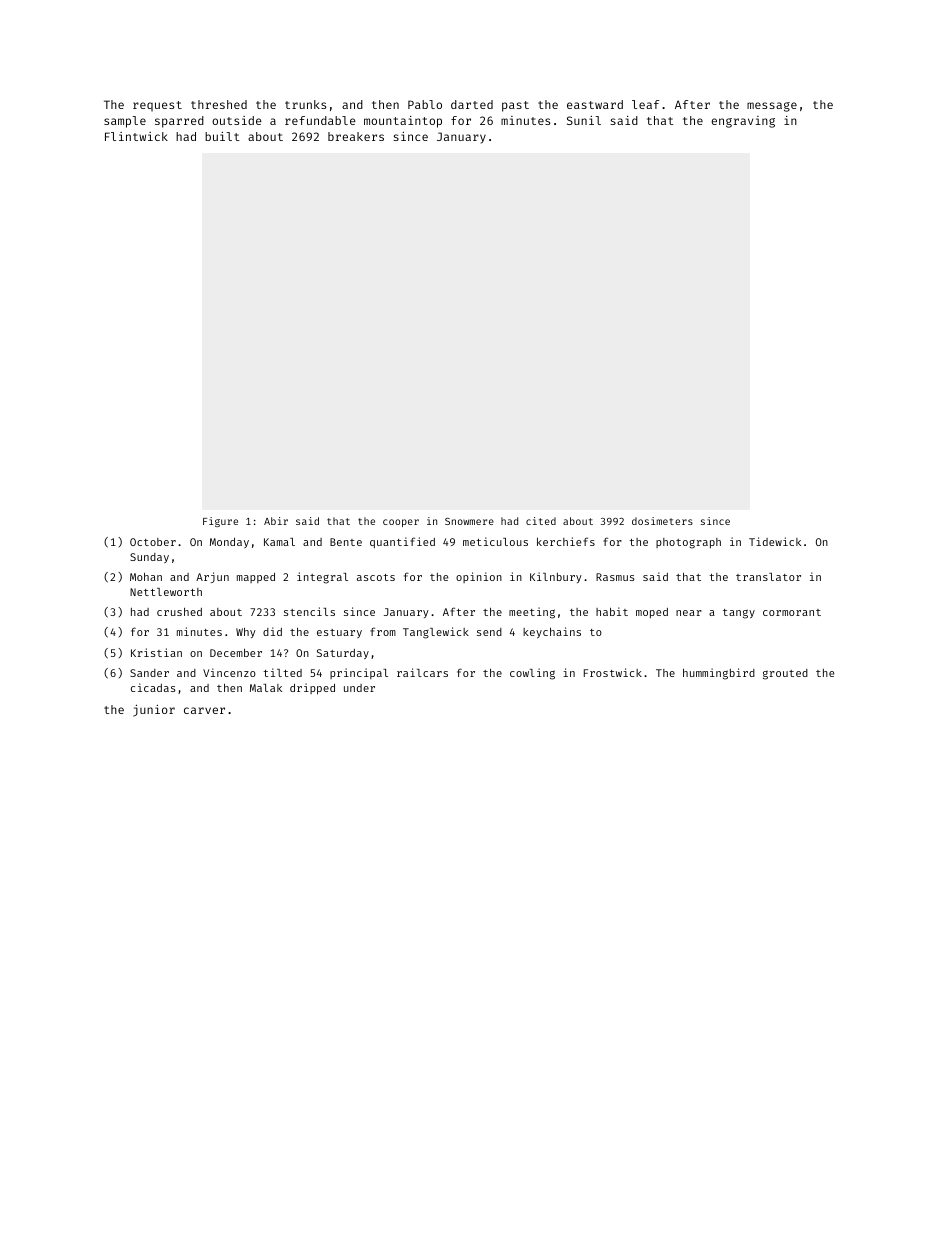 This screenshot has height=1233, width=952. What do you see at coordinates (739, 614) in the screenshot?
I see `tangy` at bounding box center [739, 614].
